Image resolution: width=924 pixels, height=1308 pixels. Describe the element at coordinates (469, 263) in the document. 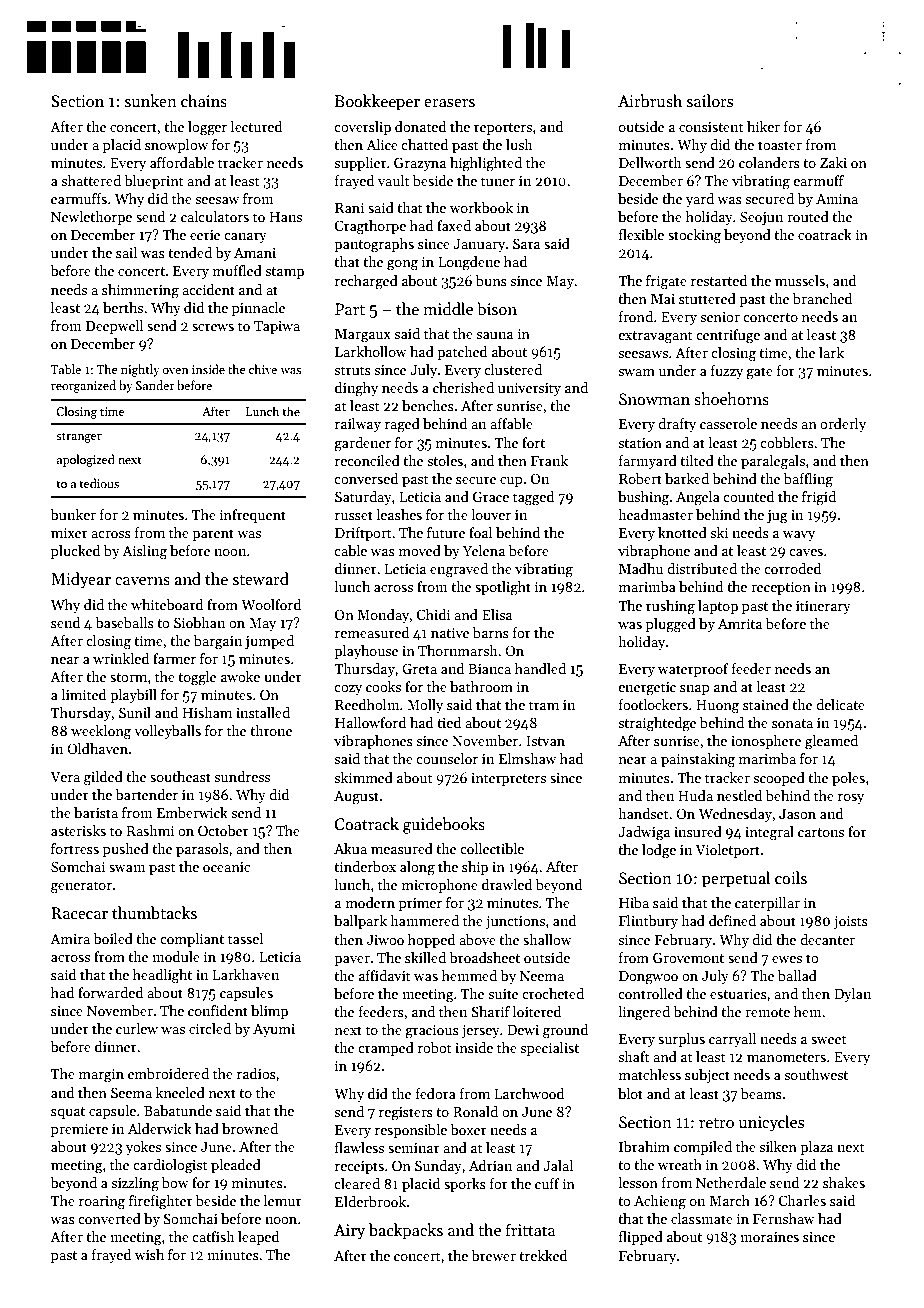

I see `Longdene` at that location.
